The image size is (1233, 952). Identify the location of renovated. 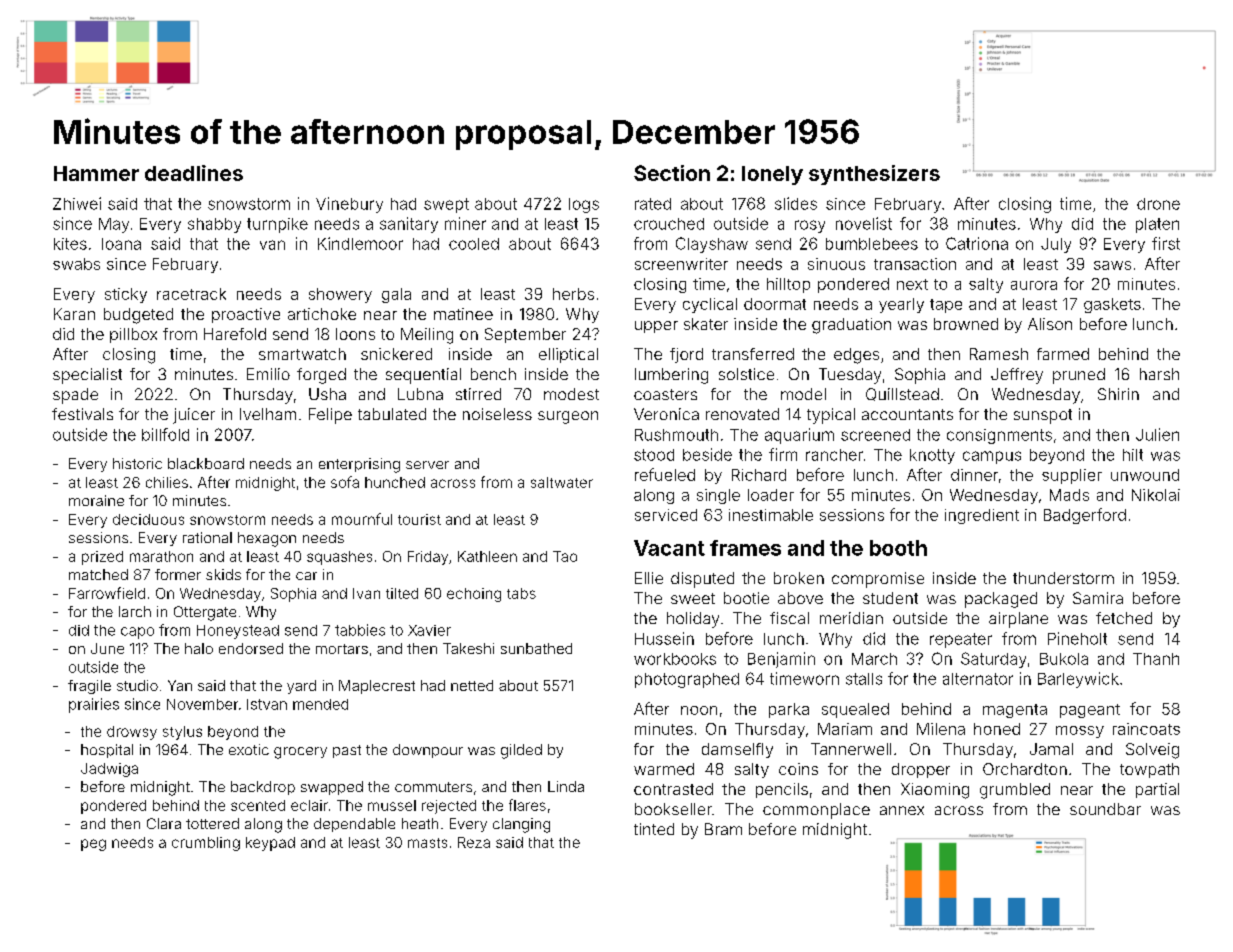
(742, 414).
